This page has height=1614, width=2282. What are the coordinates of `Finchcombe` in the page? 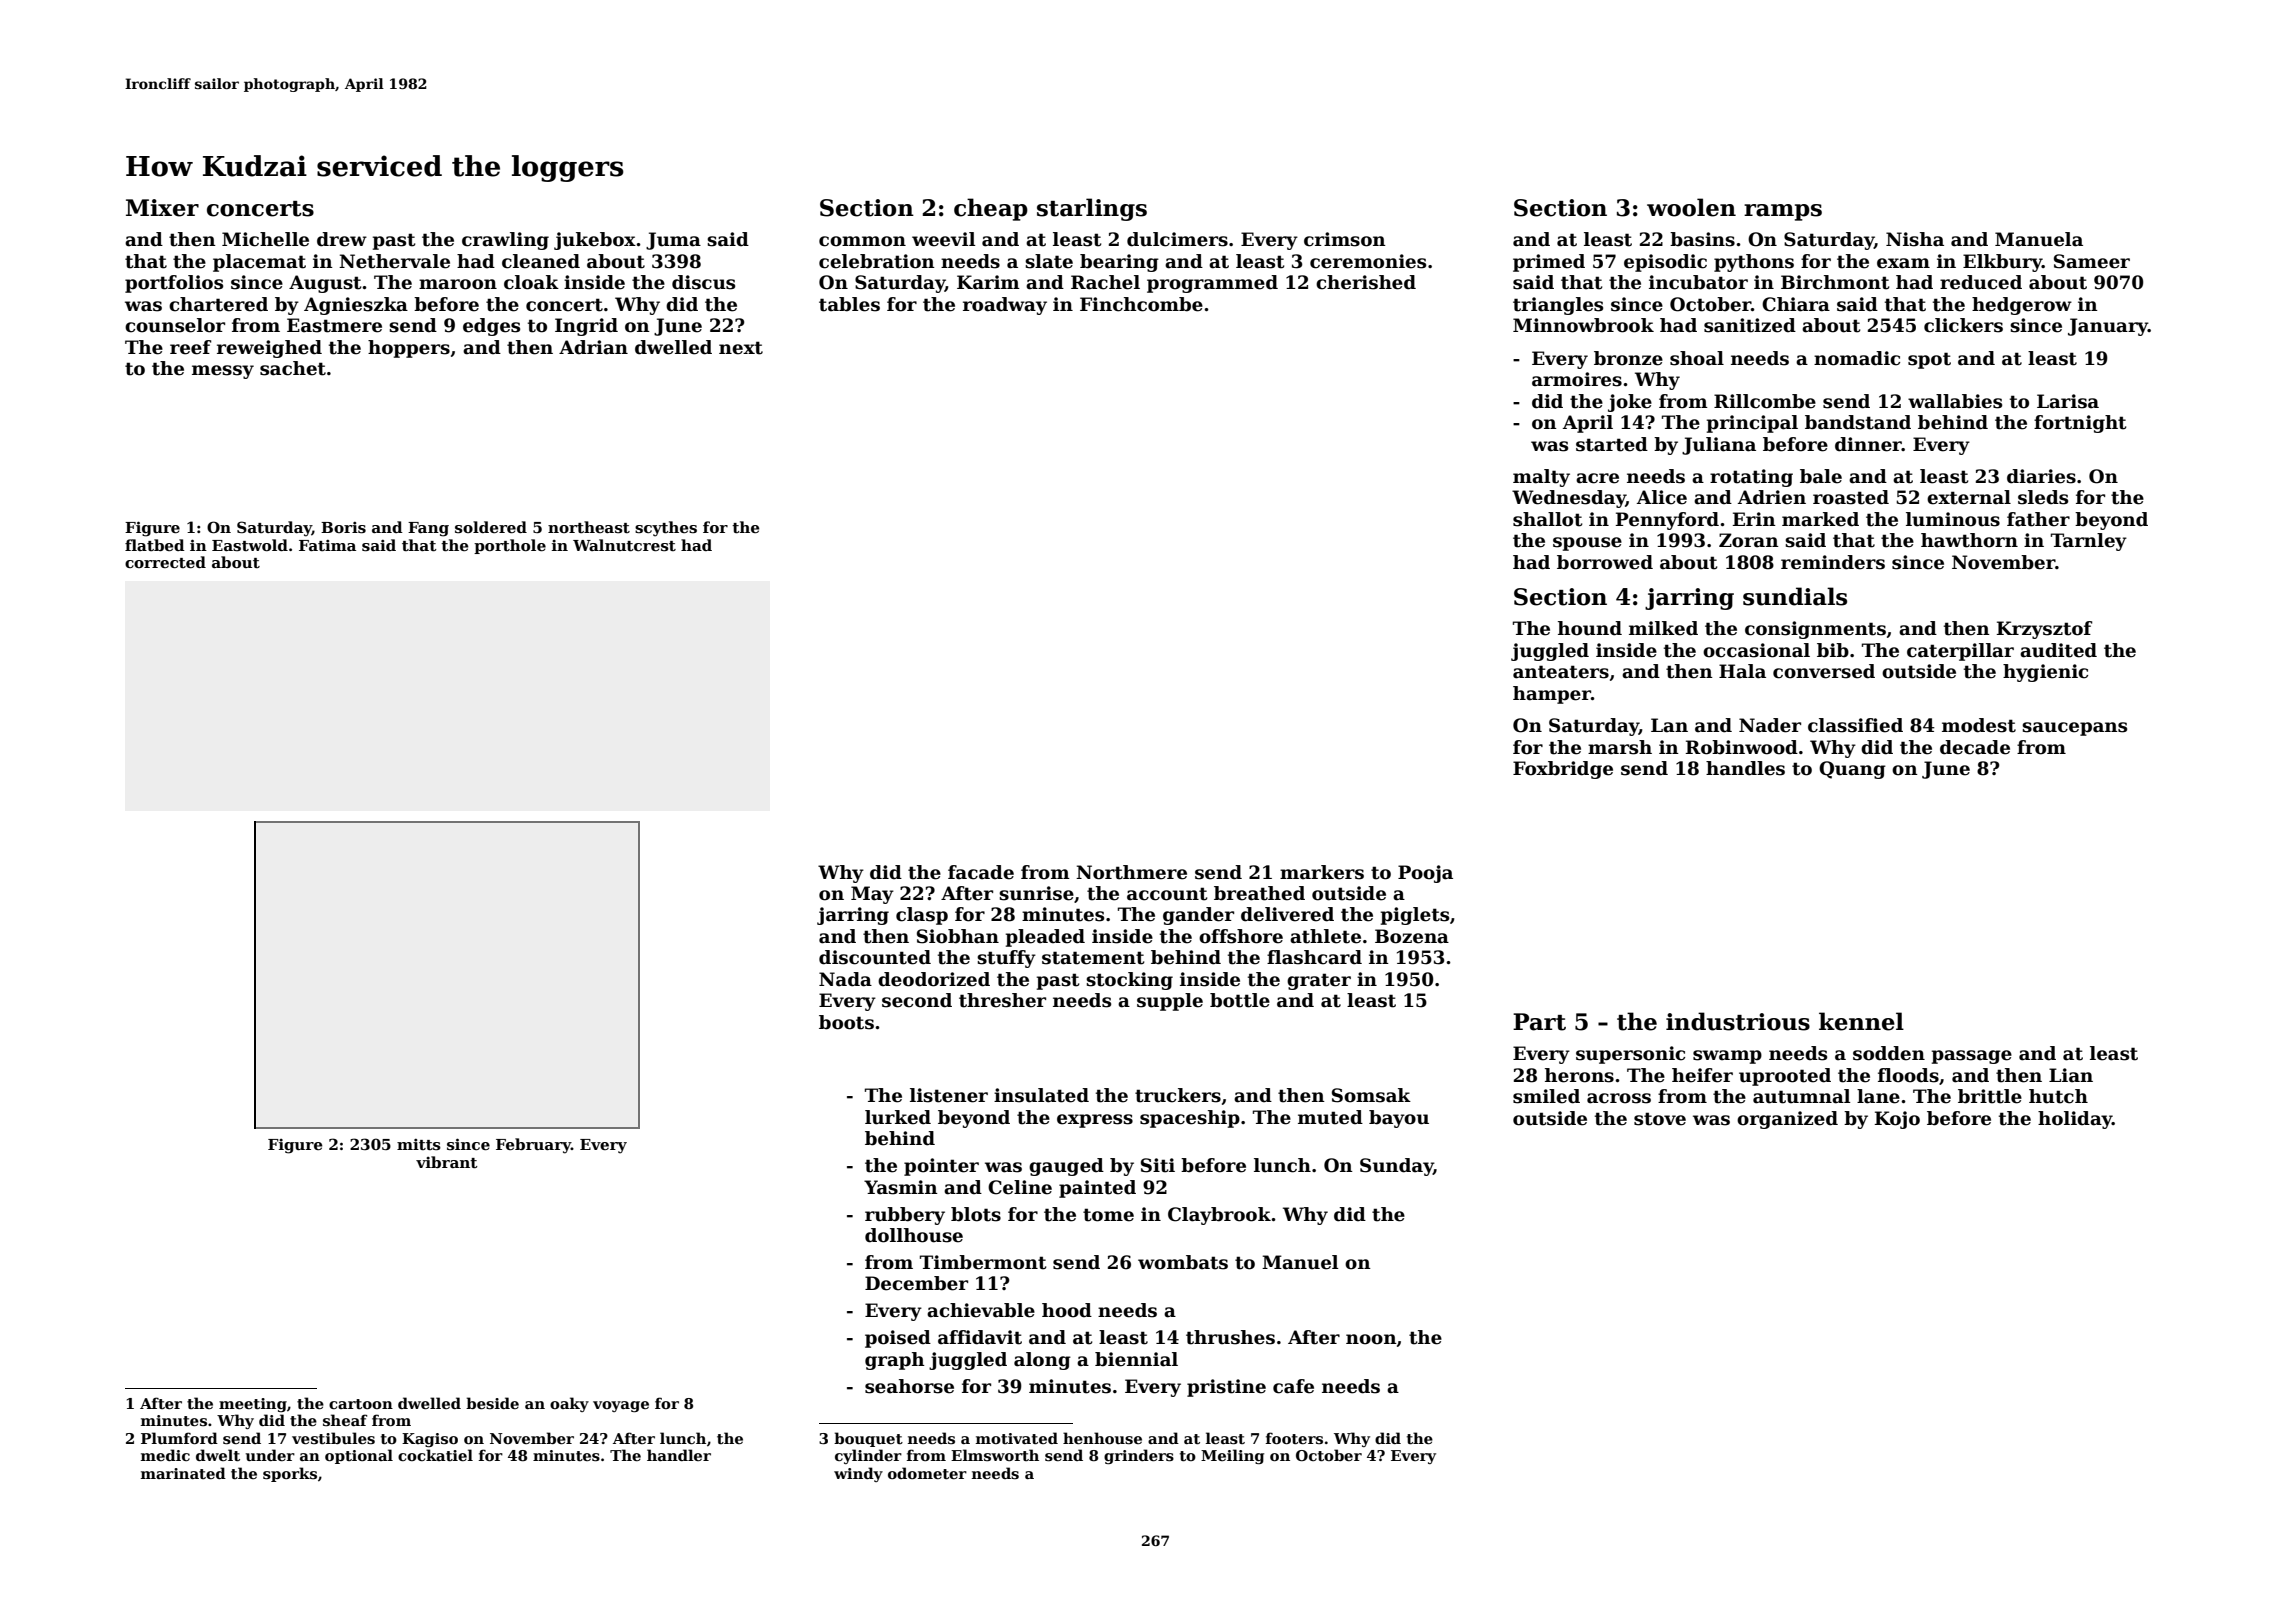 It's located at (1141, 304).
